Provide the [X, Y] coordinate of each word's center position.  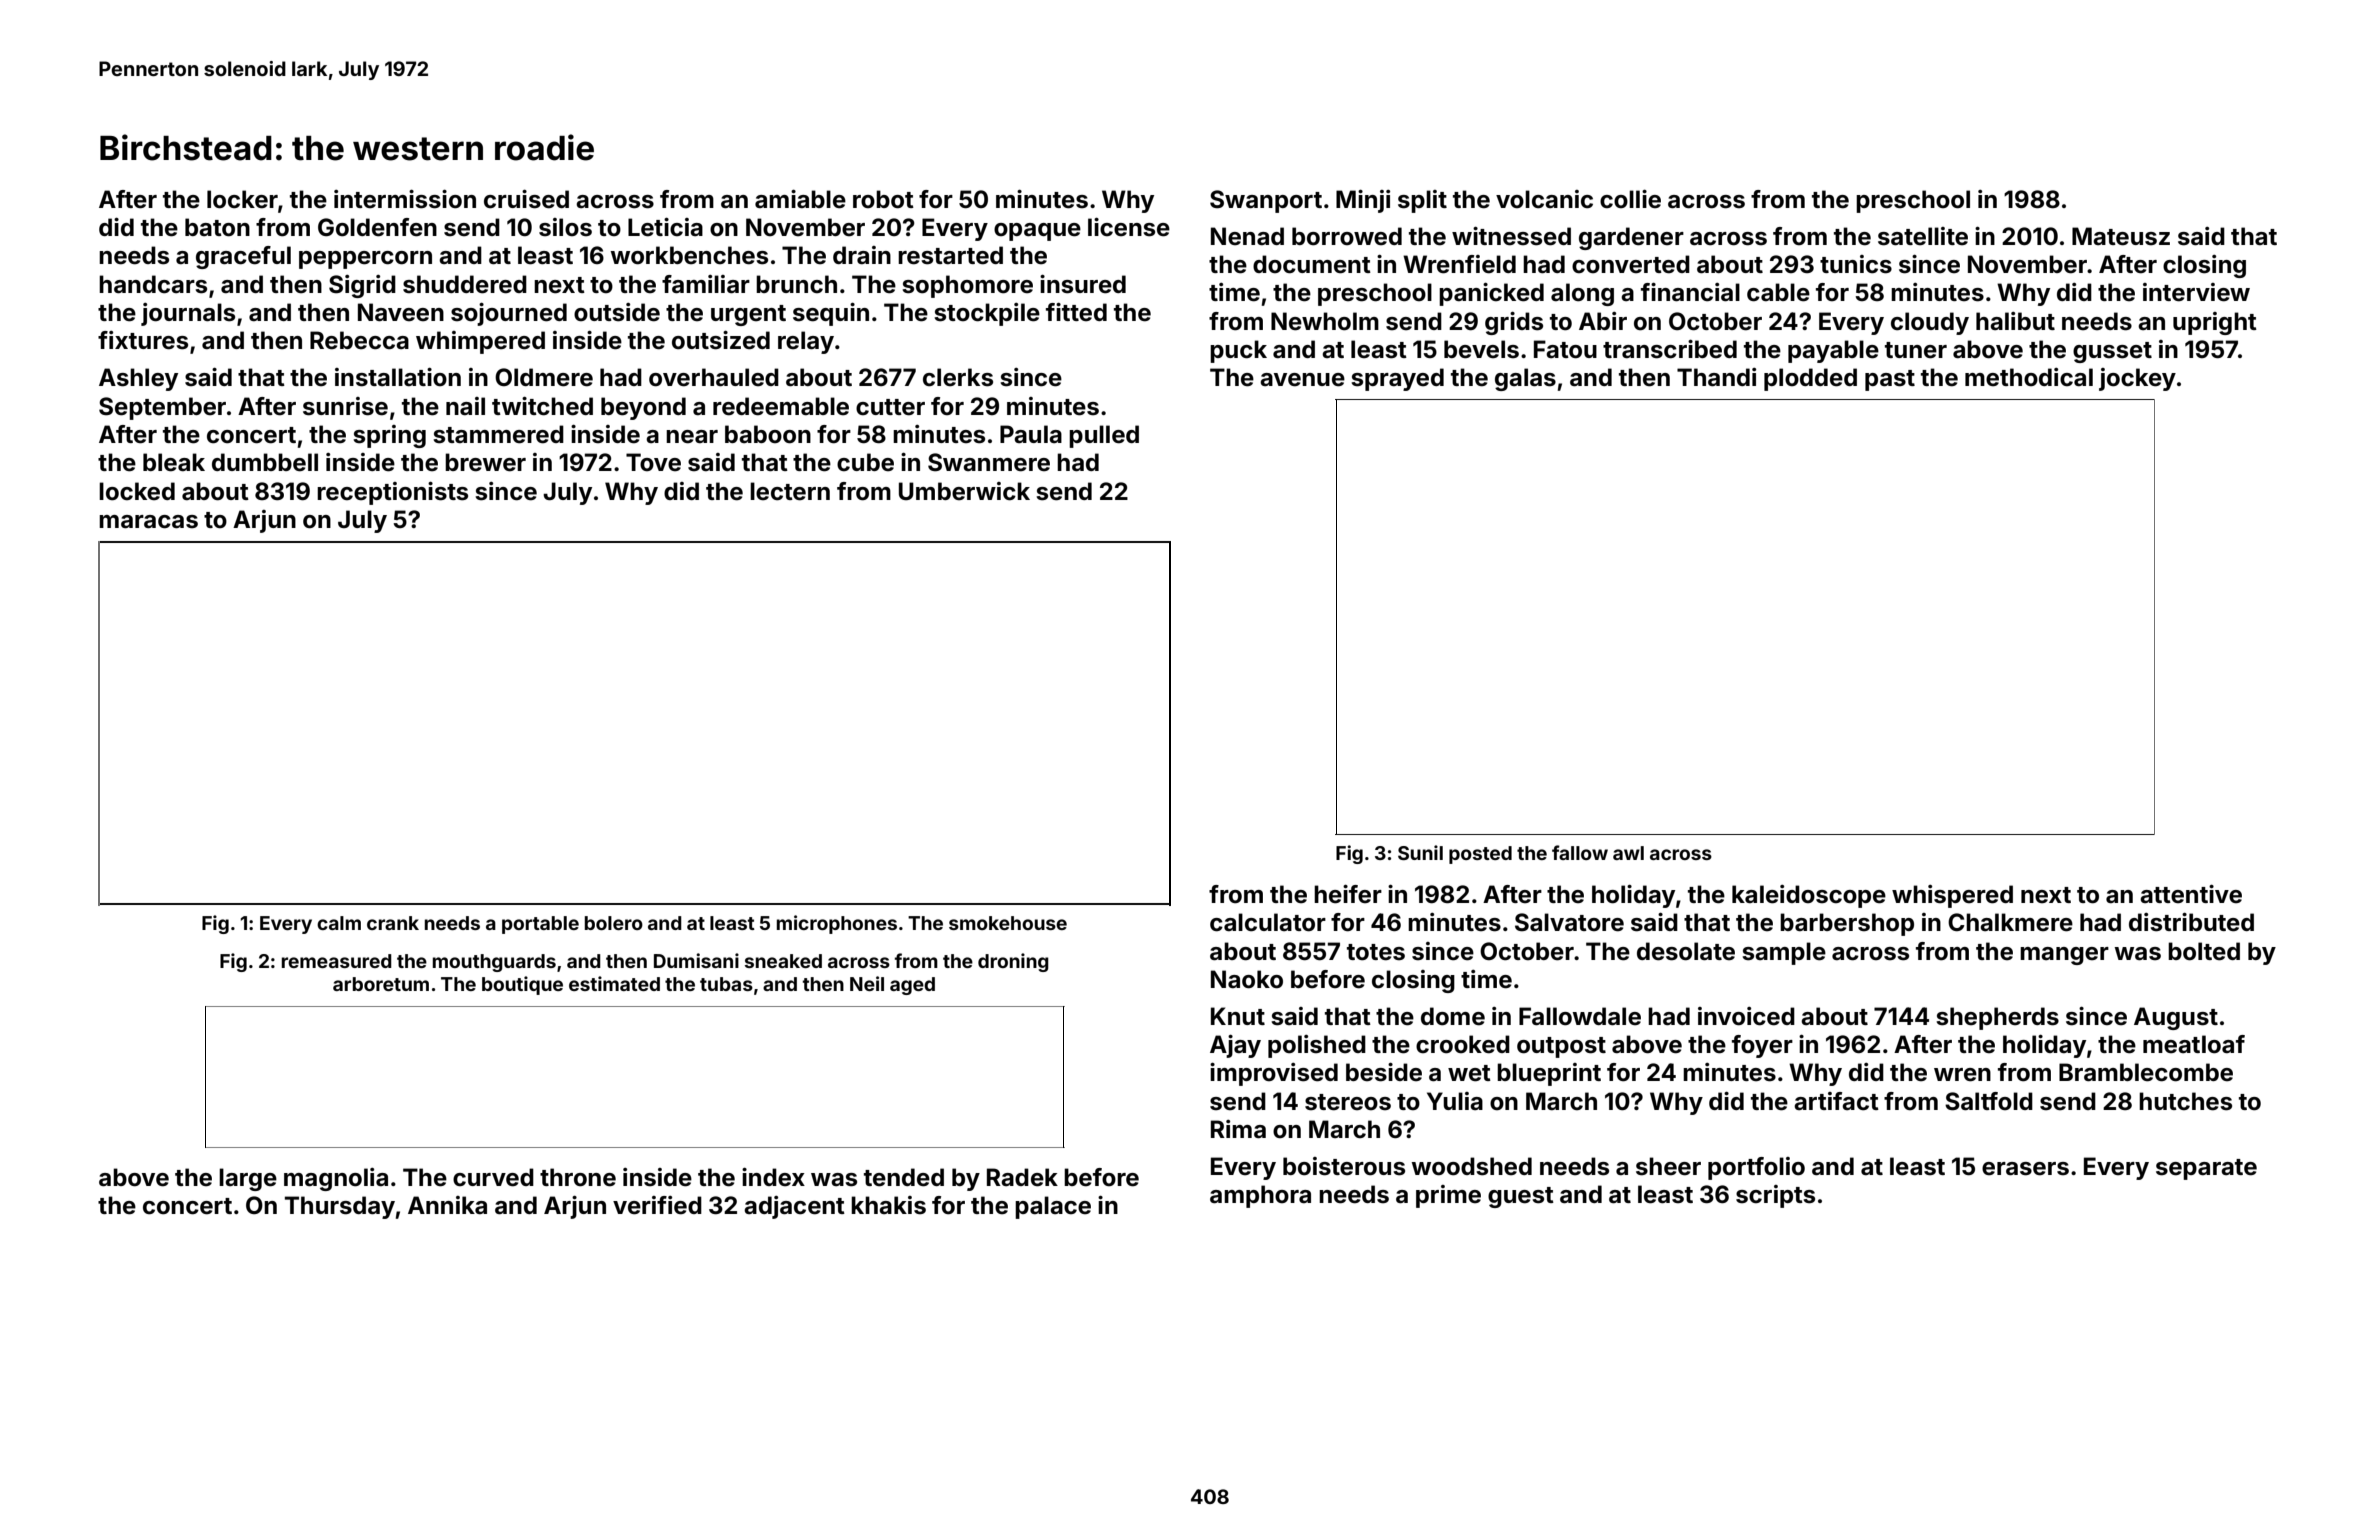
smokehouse [1008, 923]
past [1890, 380]
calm [339, 923]
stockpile [987, 314]
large [248, 1179]
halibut [2015, 321]
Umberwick [964, 491]
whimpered [480, 342]
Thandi [1716, 377]
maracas [148, 522]
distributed [2191, 922]
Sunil [1420, 852]
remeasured [337, 961]
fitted [1076, 312]
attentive [2191, 894]
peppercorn [365, 260]
